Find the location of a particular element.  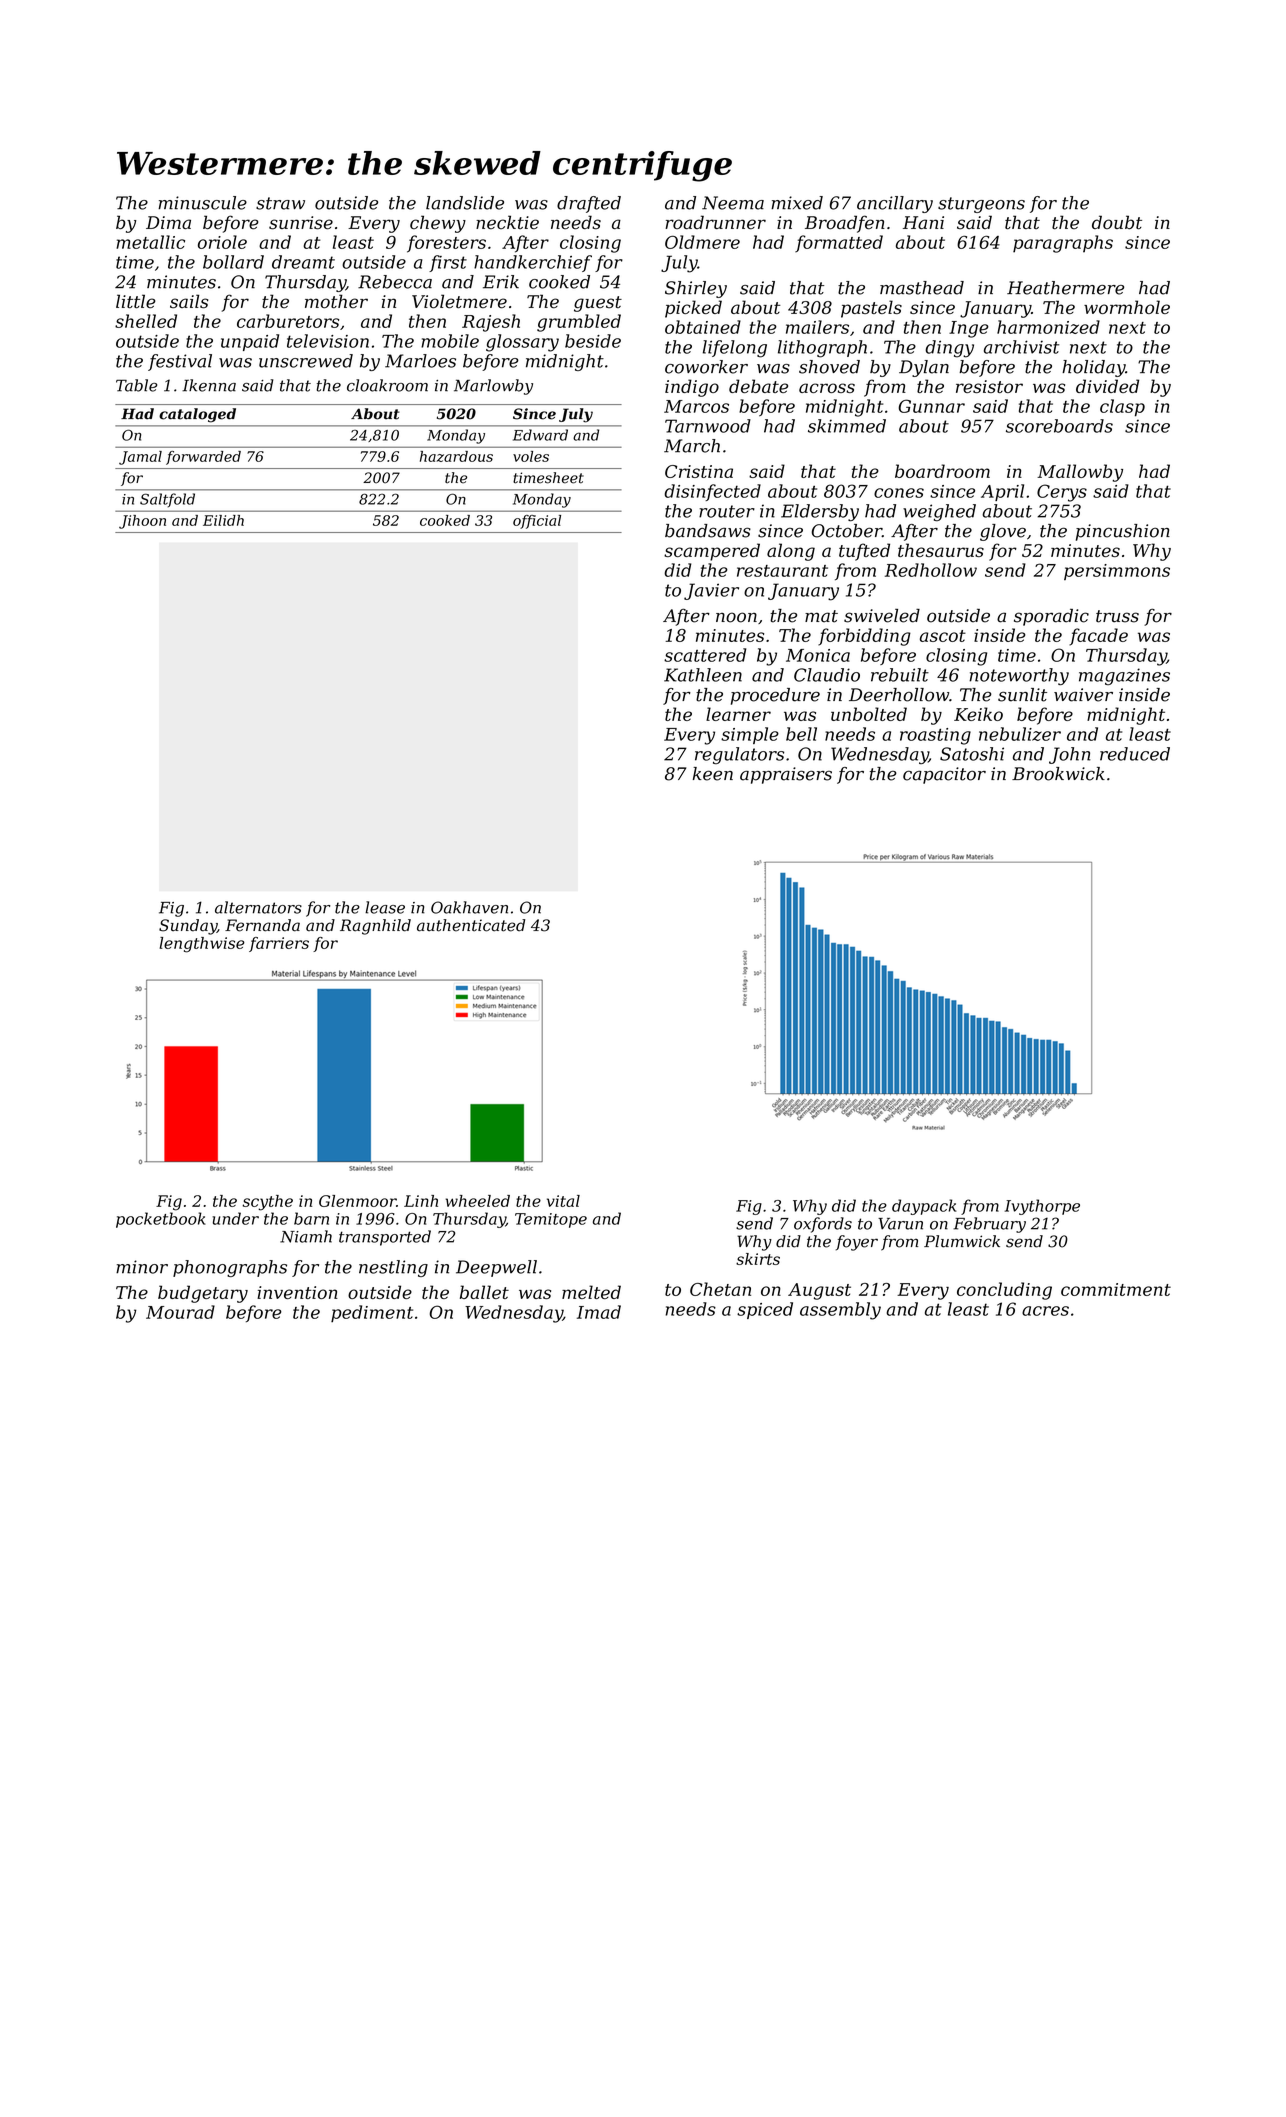

lease is located at coordinates (385, 907).
